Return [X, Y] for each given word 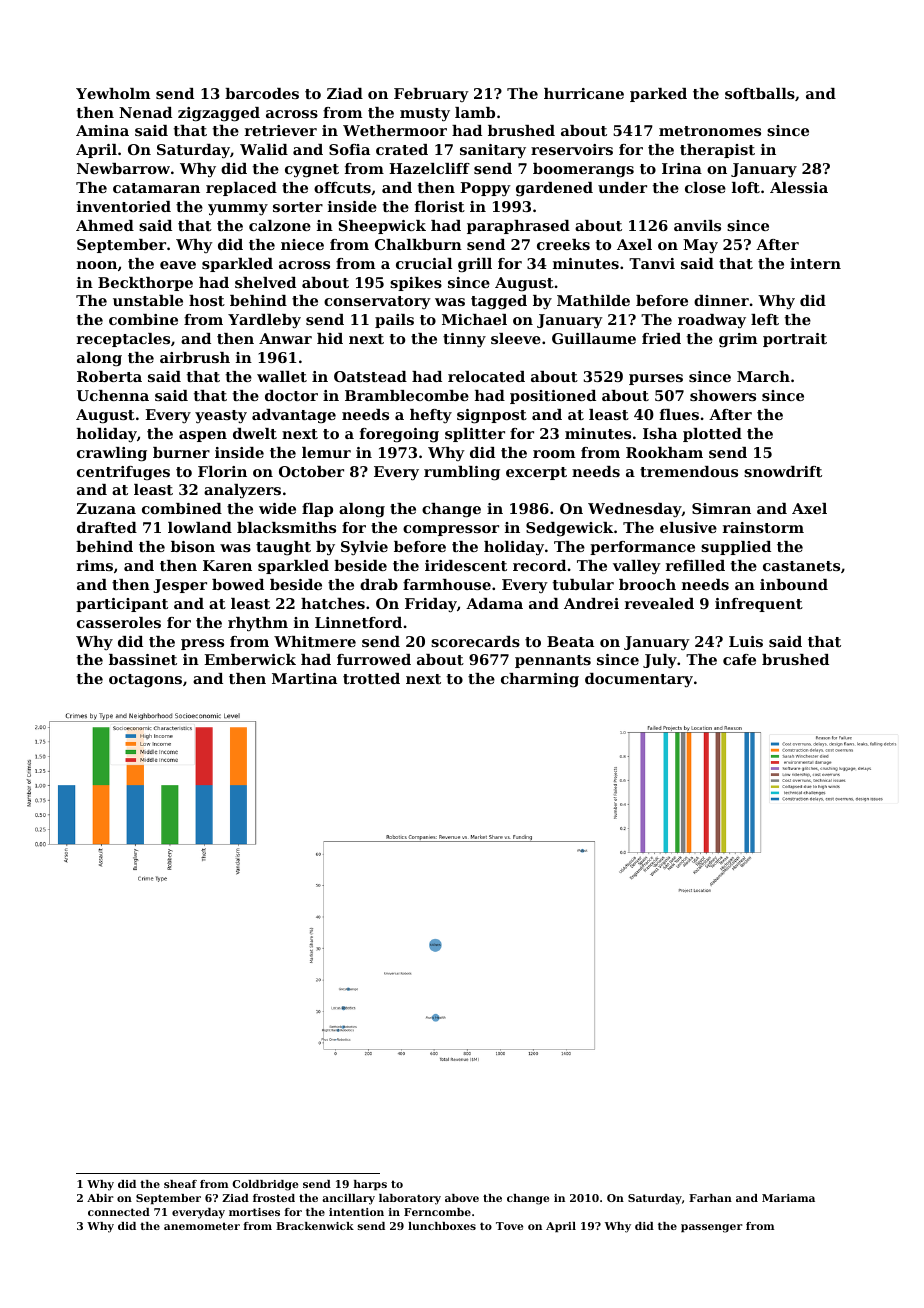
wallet [282, 376]
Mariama [788, 1198]
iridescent [466, 565]
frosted [274, 1198]
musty [425, 115]
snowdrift [783, 471]
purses [656, 379]
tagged [499, 302]
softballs [760, 93]
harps [370, 1185]
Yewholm [113, 93]
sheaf [180, 1184]
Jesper [180, 586]
